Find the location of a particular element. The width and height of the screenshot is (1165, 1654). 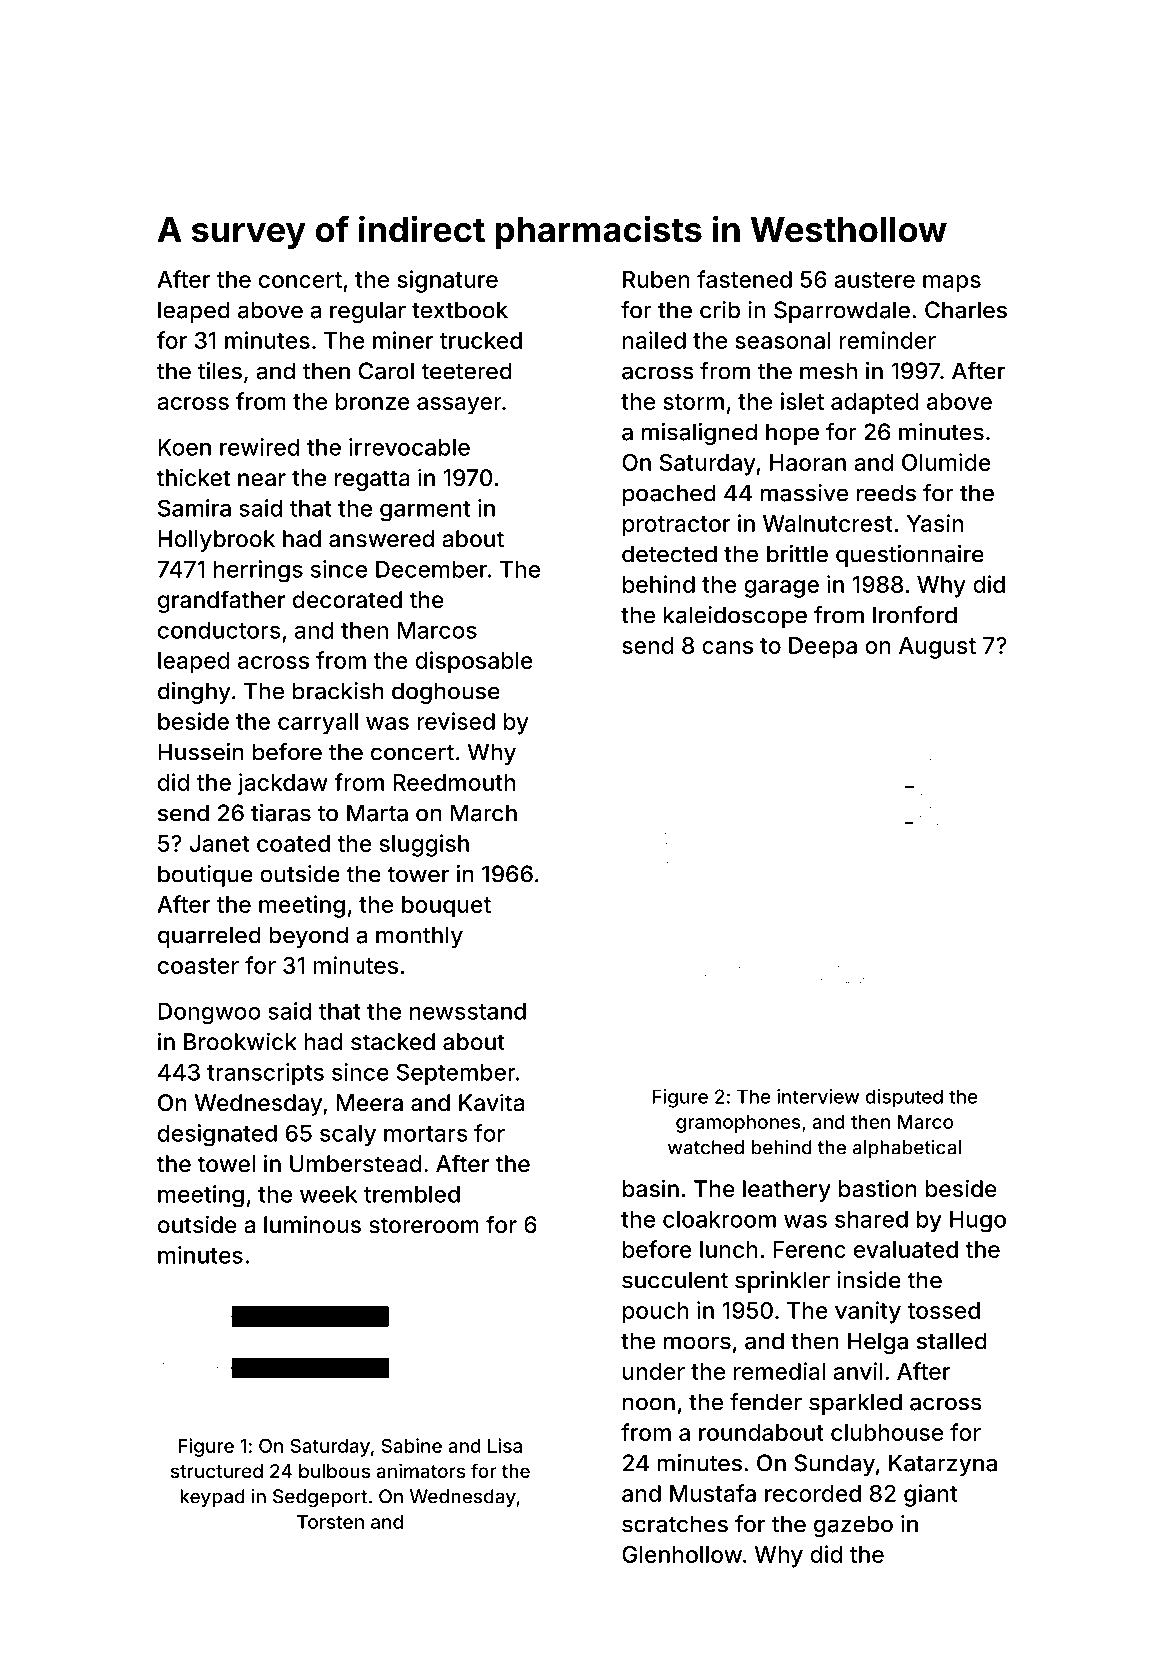

Charles is located at coordinates (966, 310).
